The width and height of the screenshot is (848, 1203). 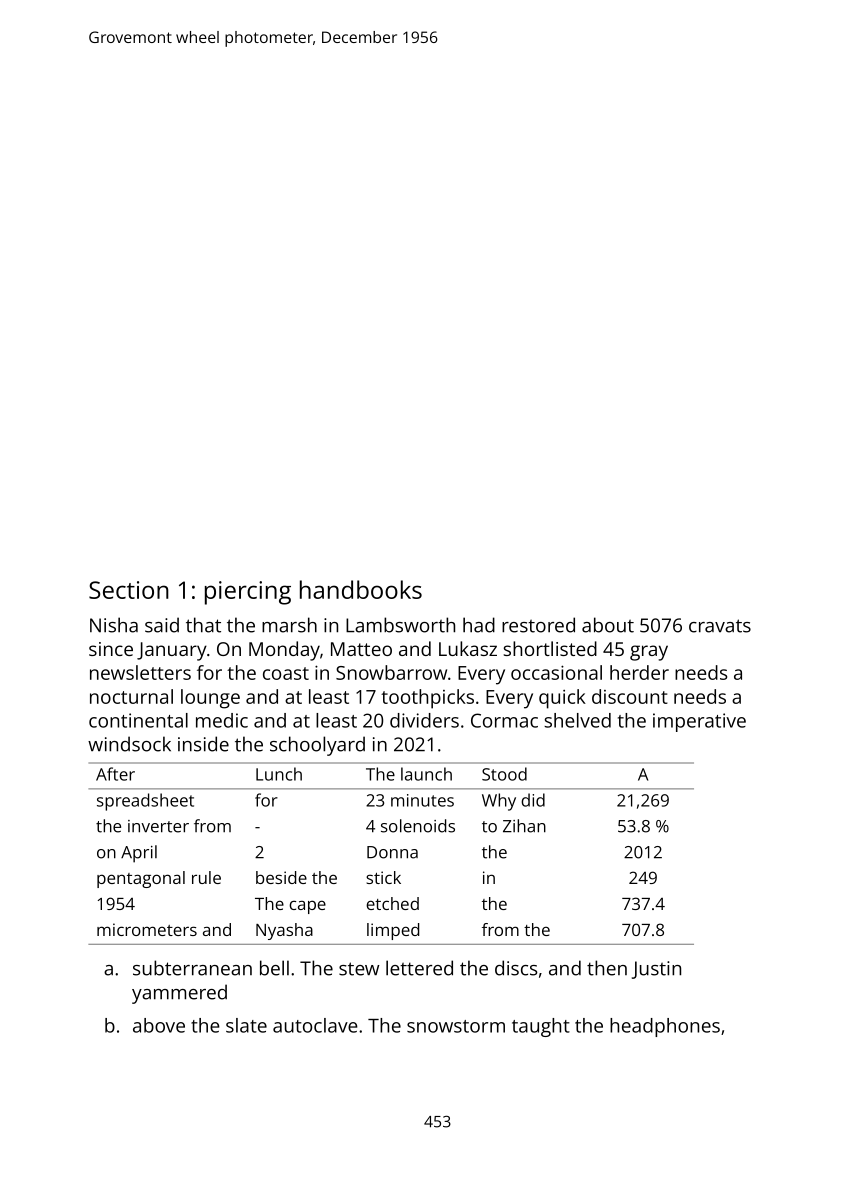 What do you see at coordinates (159, 1025) in the screenshot?
I see `above` at bounding box center [159, 1025].
